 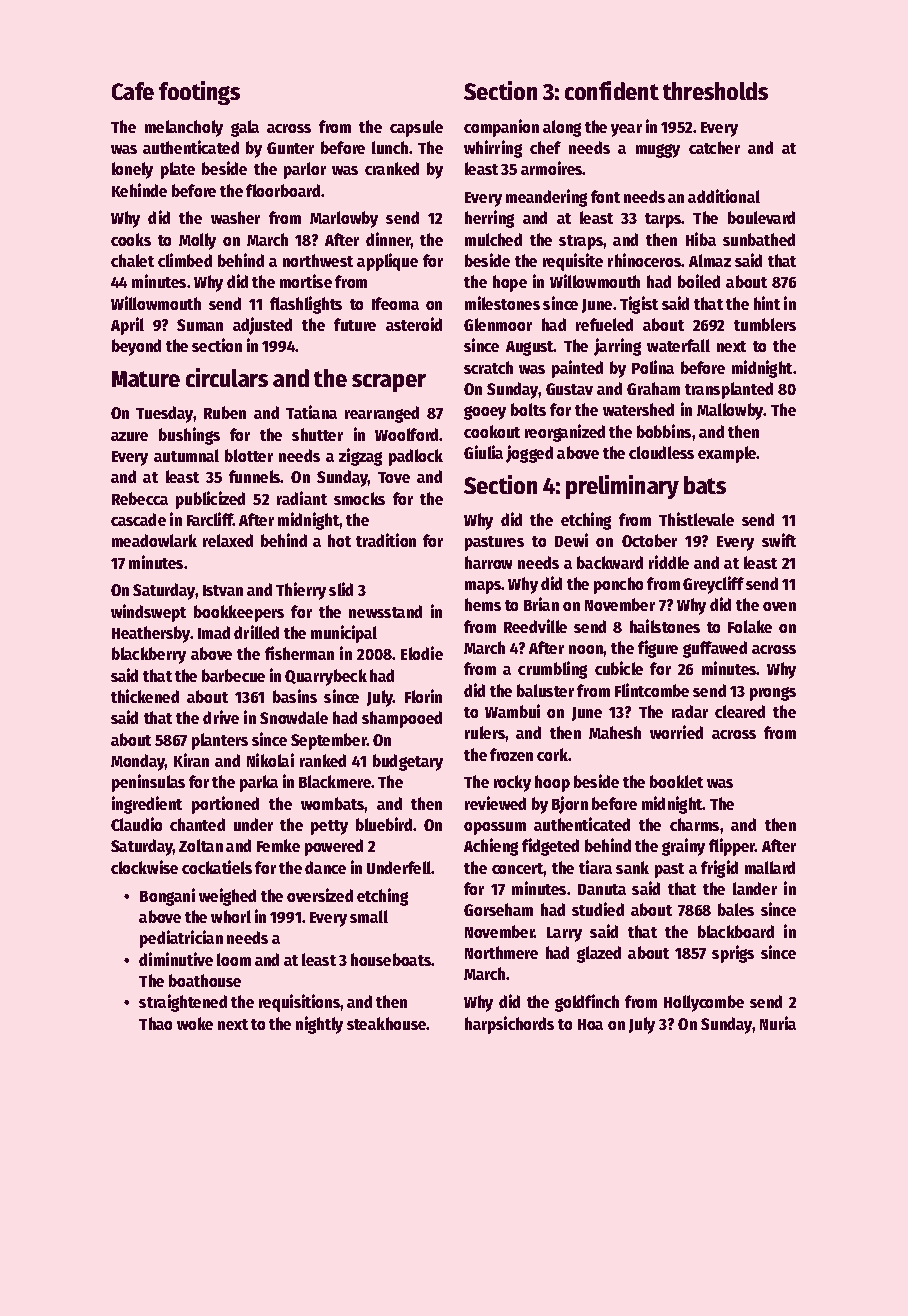 What do you see at coordinates (626, 130) in the image?
I see `year` at bounding box center [626, 130].
